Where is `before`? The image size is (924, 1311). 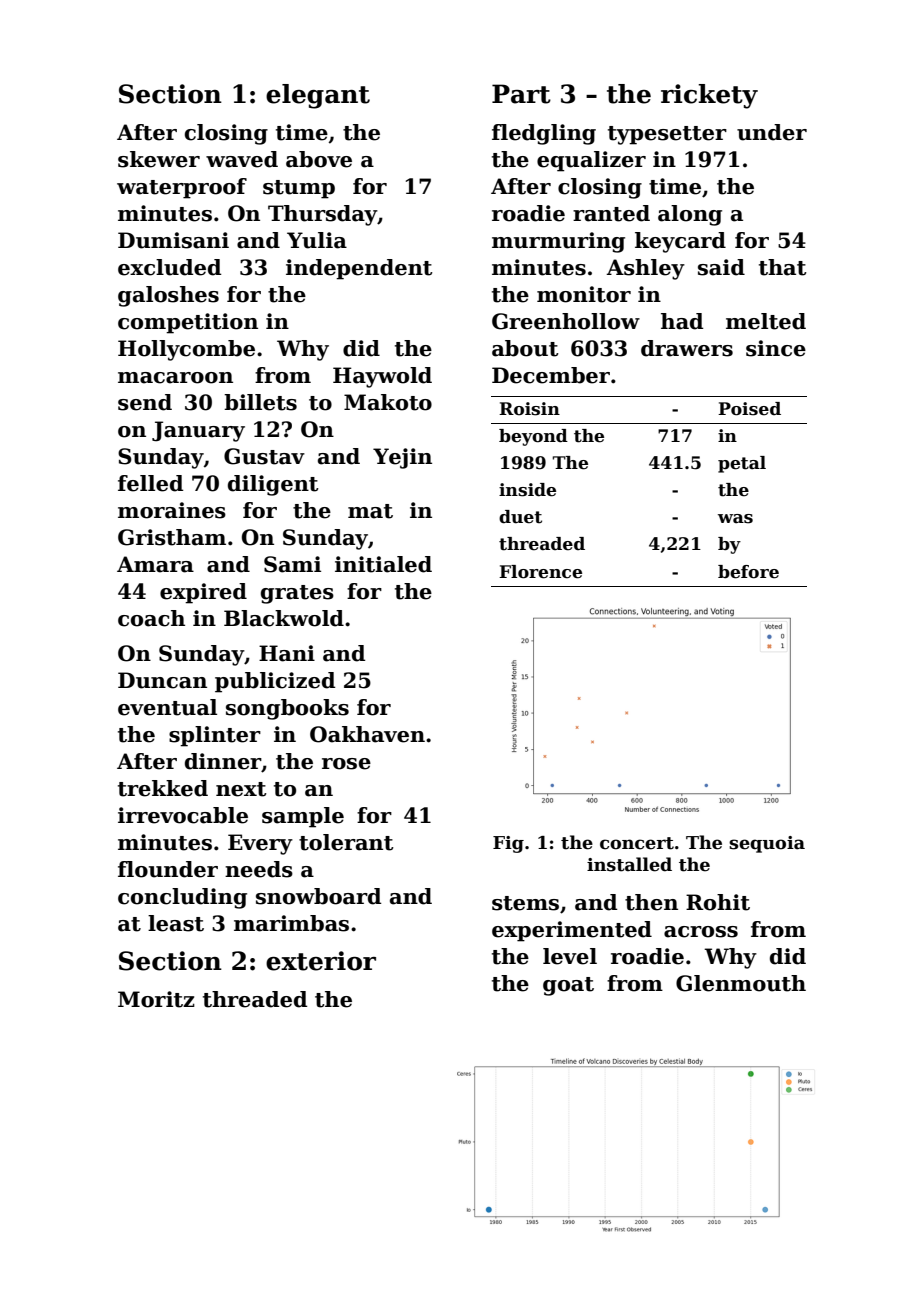
before is located at coordinates (748, 572).
